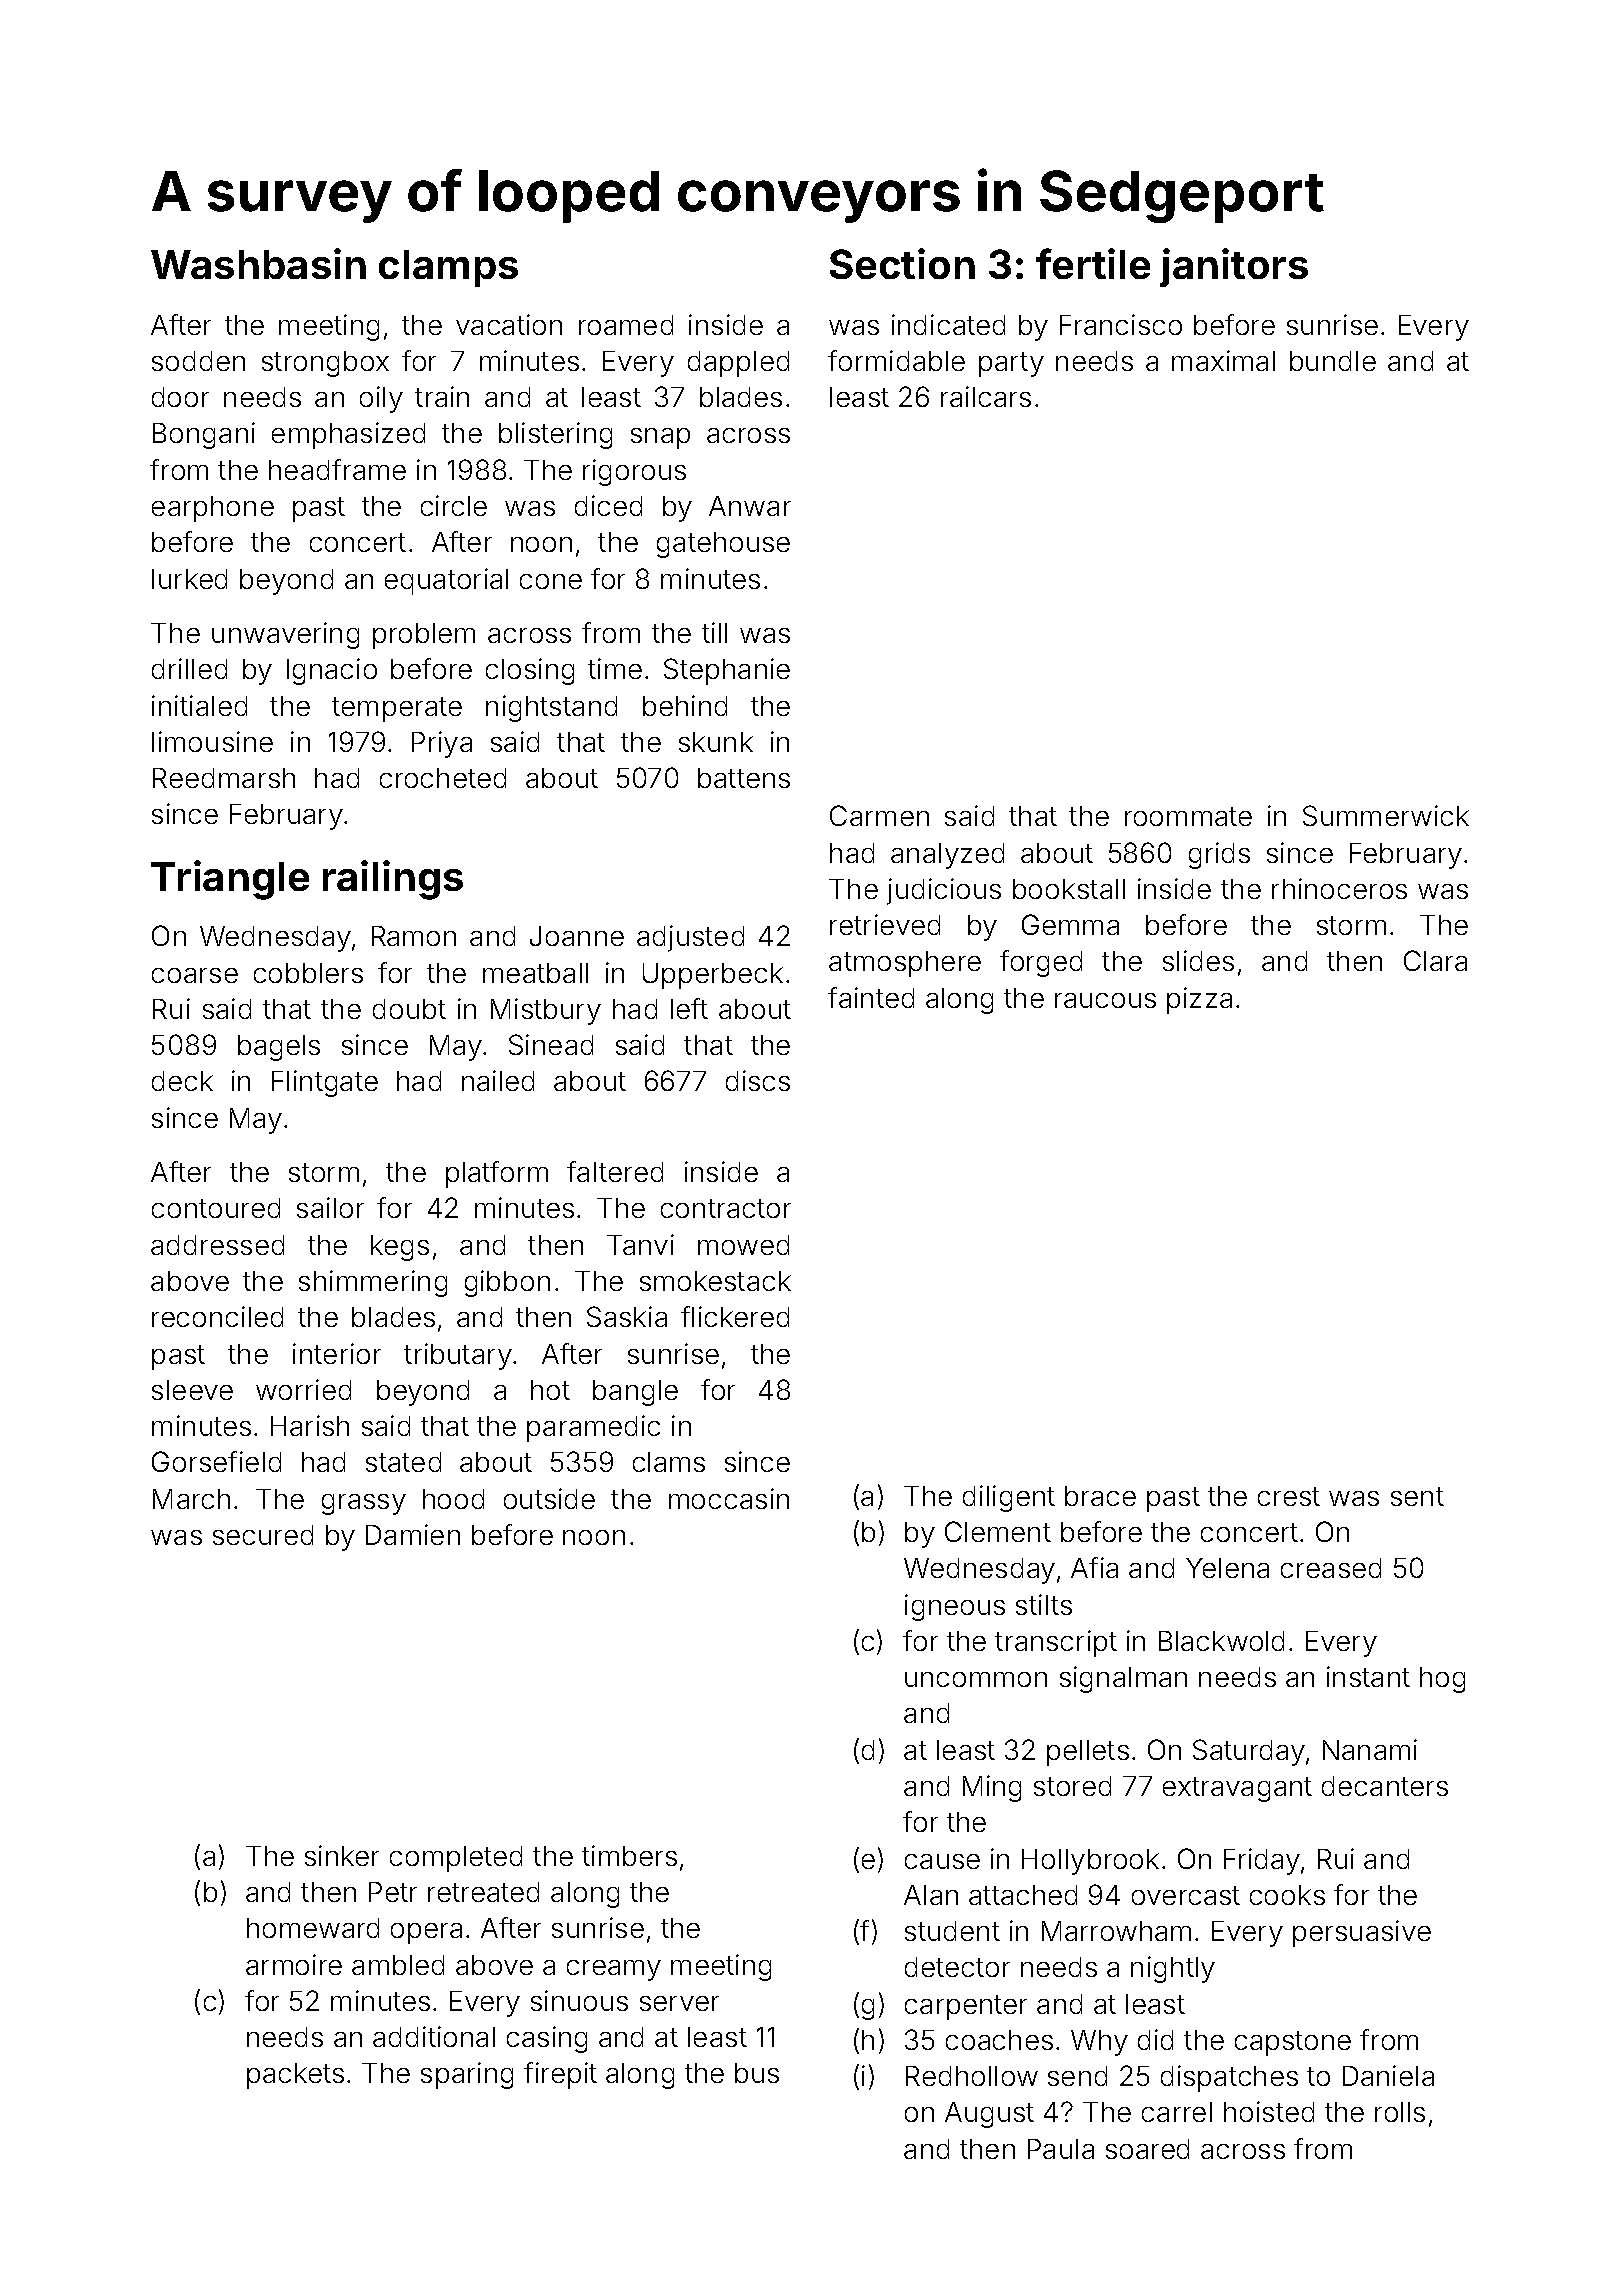 This screenshot has height=2292, width=1620. I want to click on additional, so click(434, 2036).
